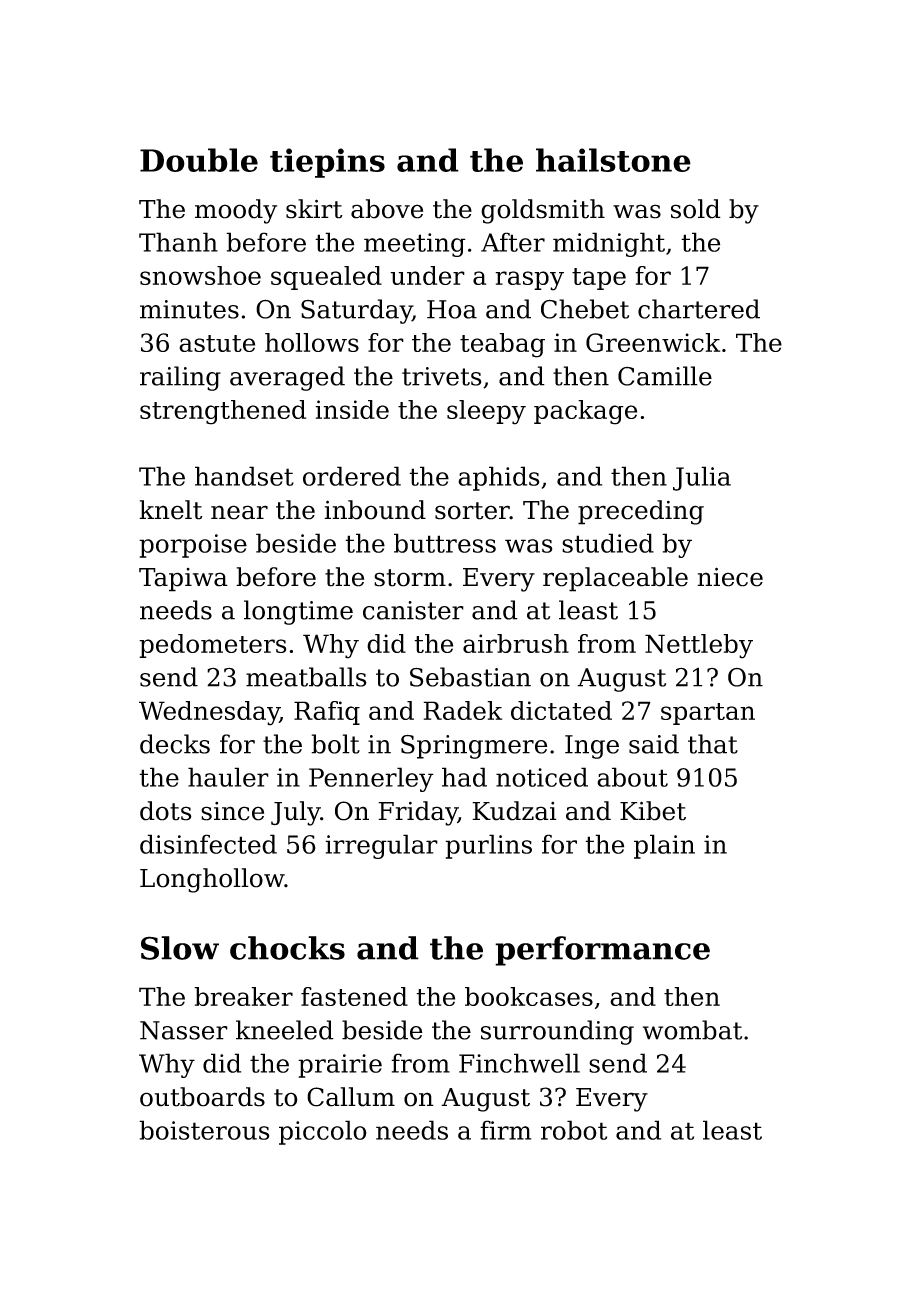 Image resolution: width=924 pixels, height=1311 pixels. What do you see at coordinates (323, 1132) in the image?
I see `piccolo` at bounding box center [323, 1132].
